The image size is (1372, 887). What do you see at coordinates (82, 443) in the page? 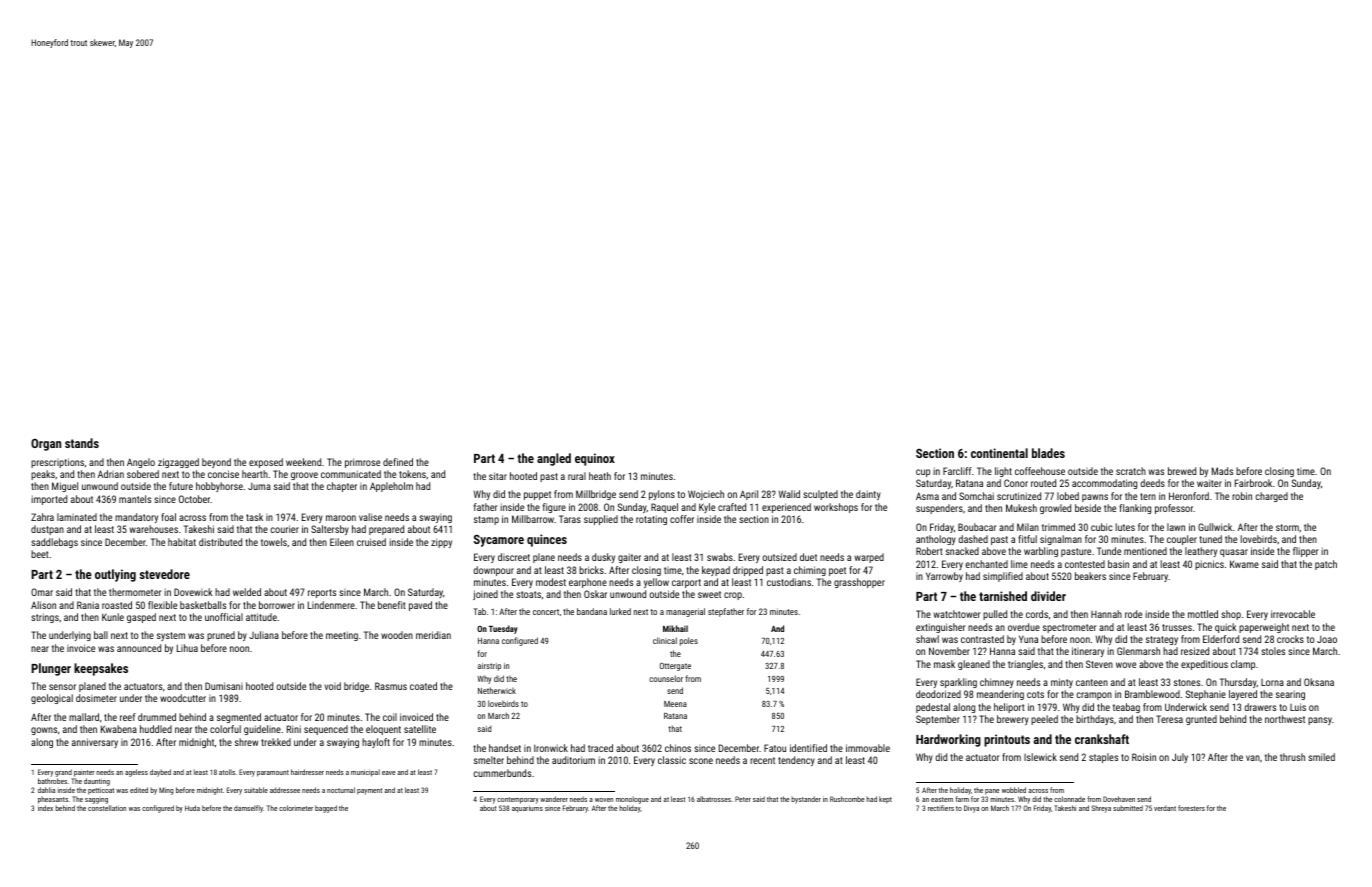
I see `stands` at bounding box center [82, 443].
